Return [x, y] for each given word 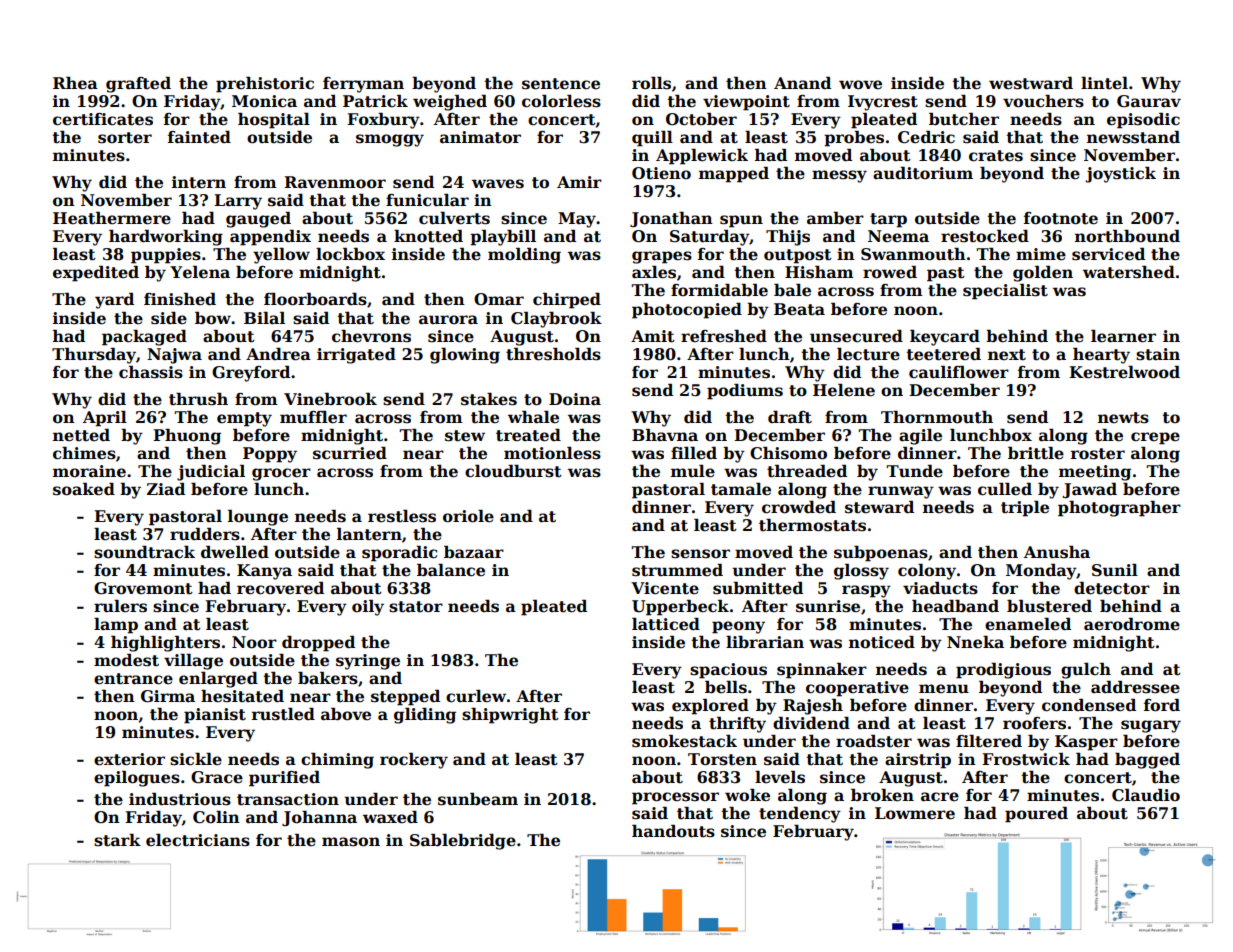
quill [652, 139]
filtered [989, 741]
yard [114, 301]
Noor [254, 642]
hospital [274, 121]
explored [710, 707]
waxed [390, 817]
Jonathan [671, 219]
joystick [1120, 175]
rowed [890, 272]
